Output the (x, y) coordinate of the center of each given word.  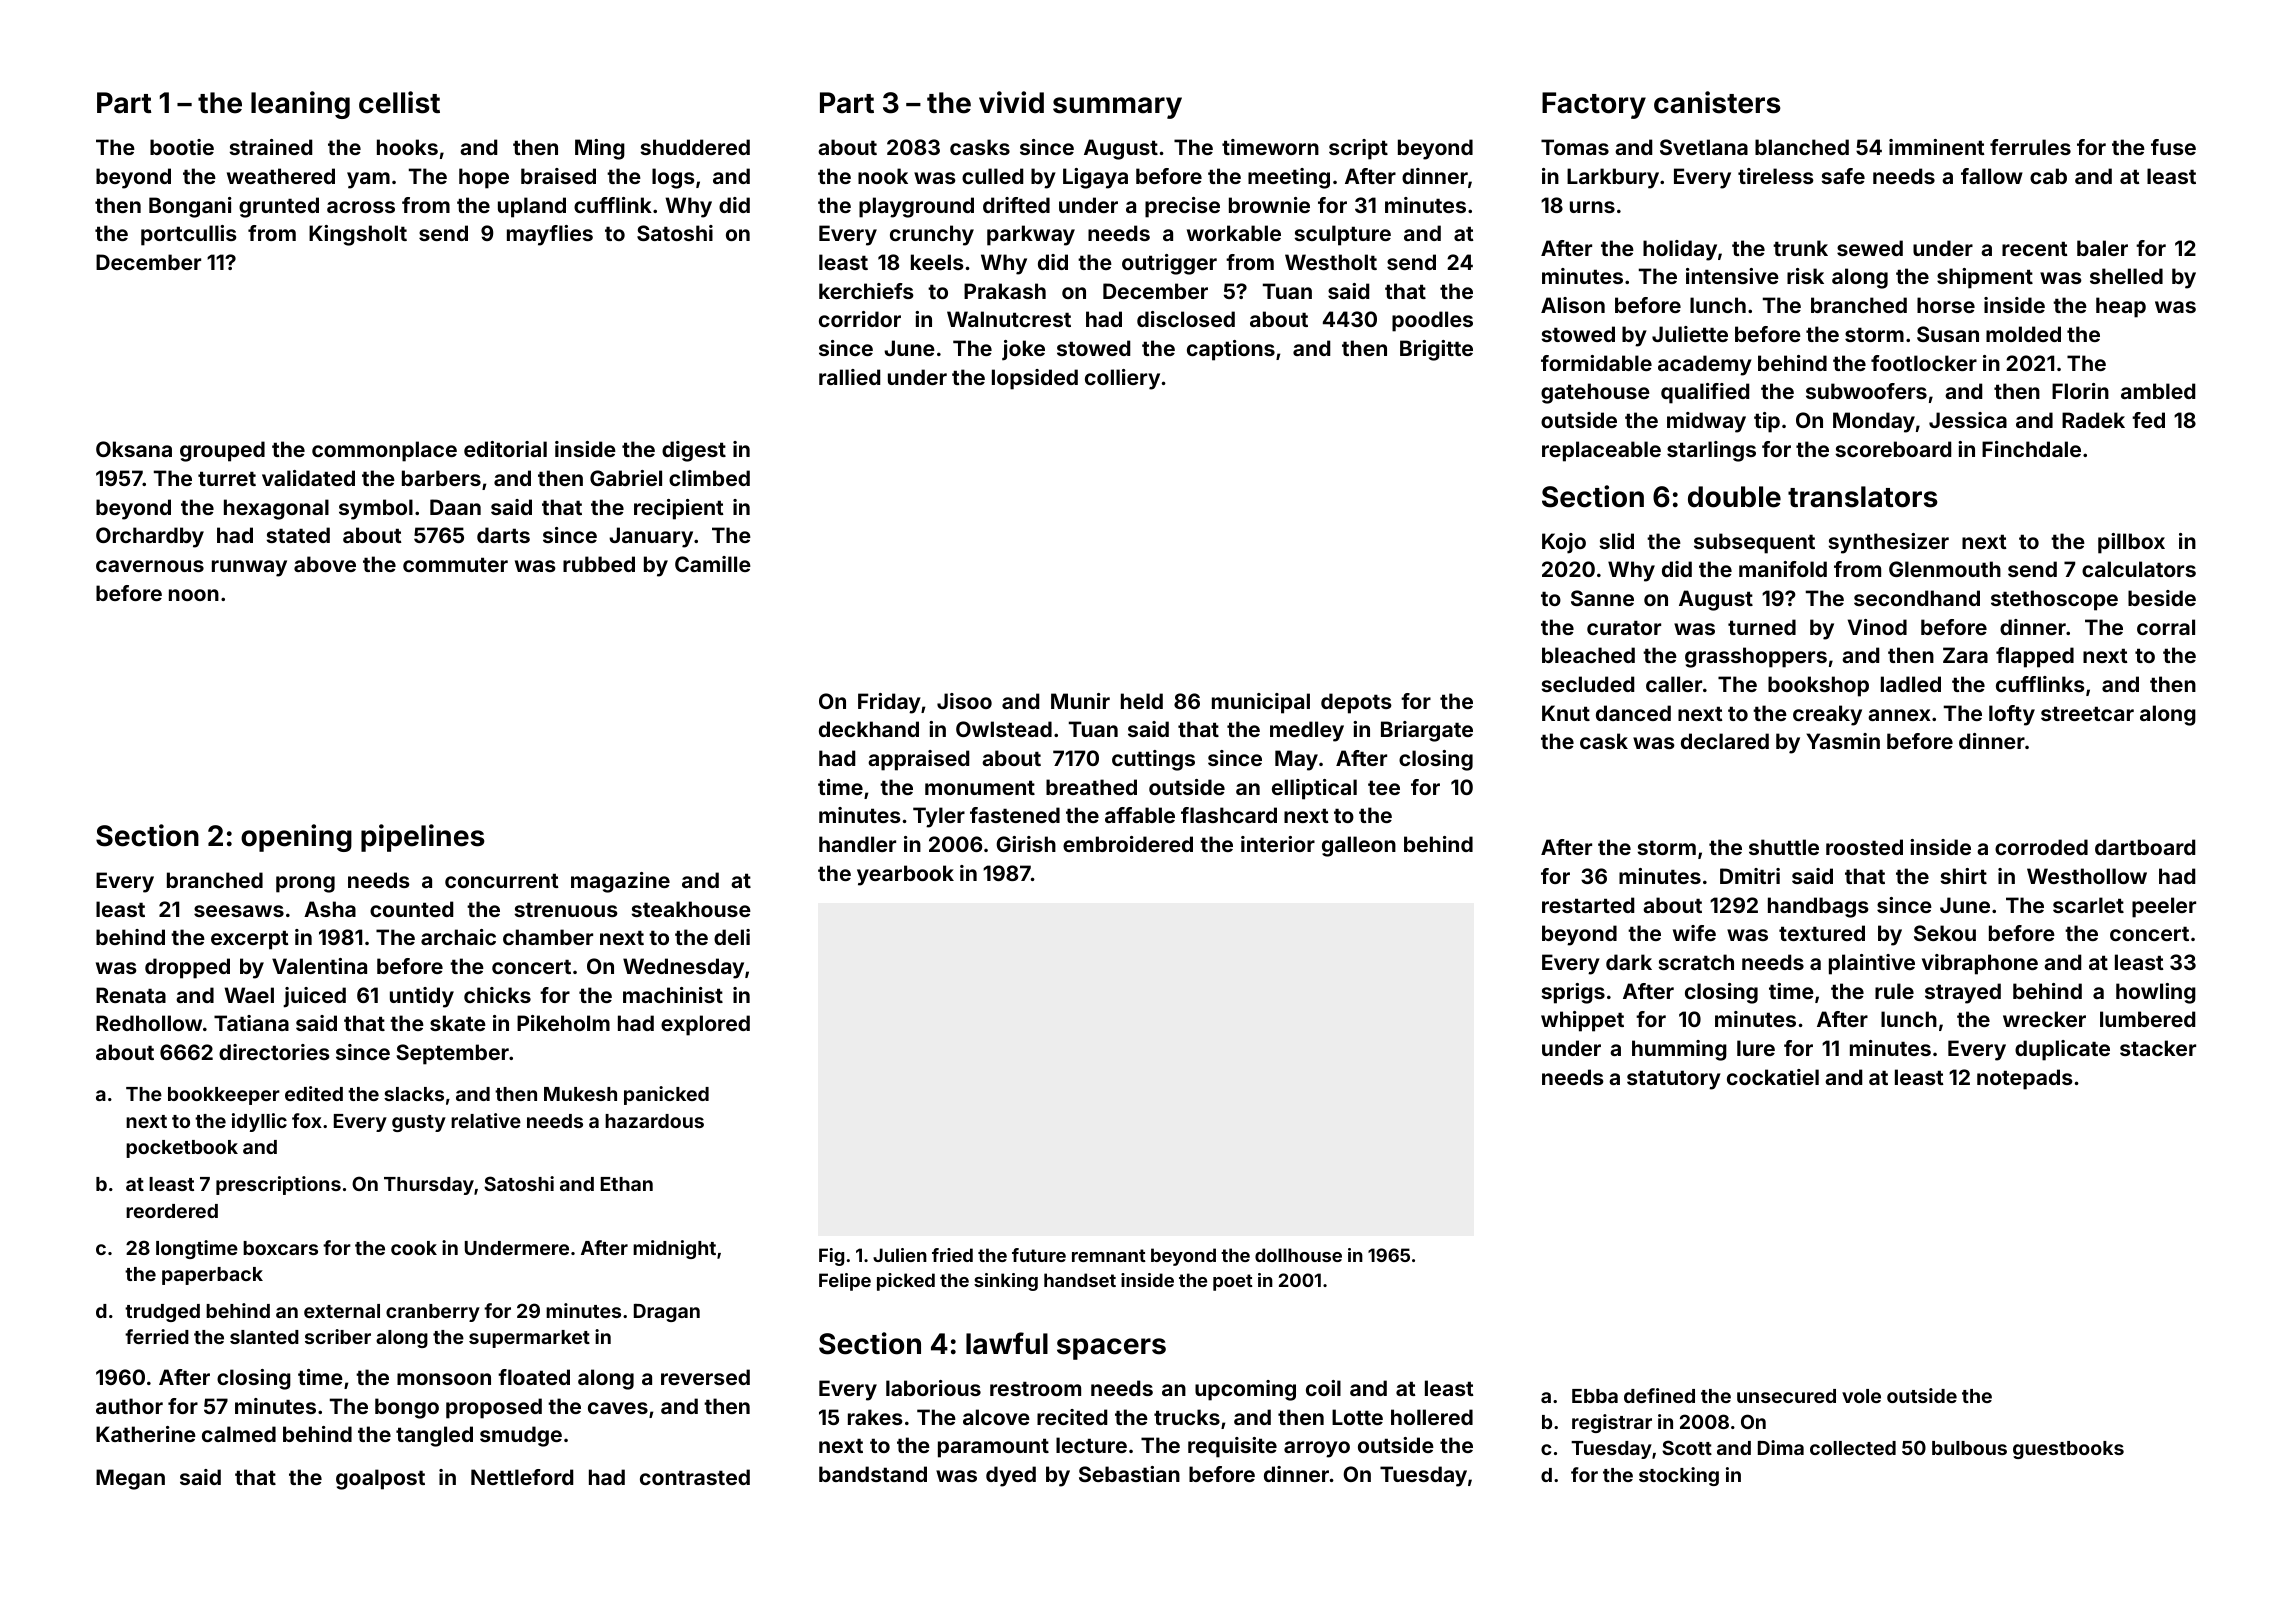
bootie (182, 147)
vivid (1011, 102)
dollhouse (1298, 1255)
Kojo (1564, 543)
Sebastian (1129, 1474)
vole (1861, 1396)
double (1734, 497)
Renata (131, 995)
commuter (455, 564)
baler (2102, 248)
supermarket (529, 1339)
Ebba (1595, 1396)
